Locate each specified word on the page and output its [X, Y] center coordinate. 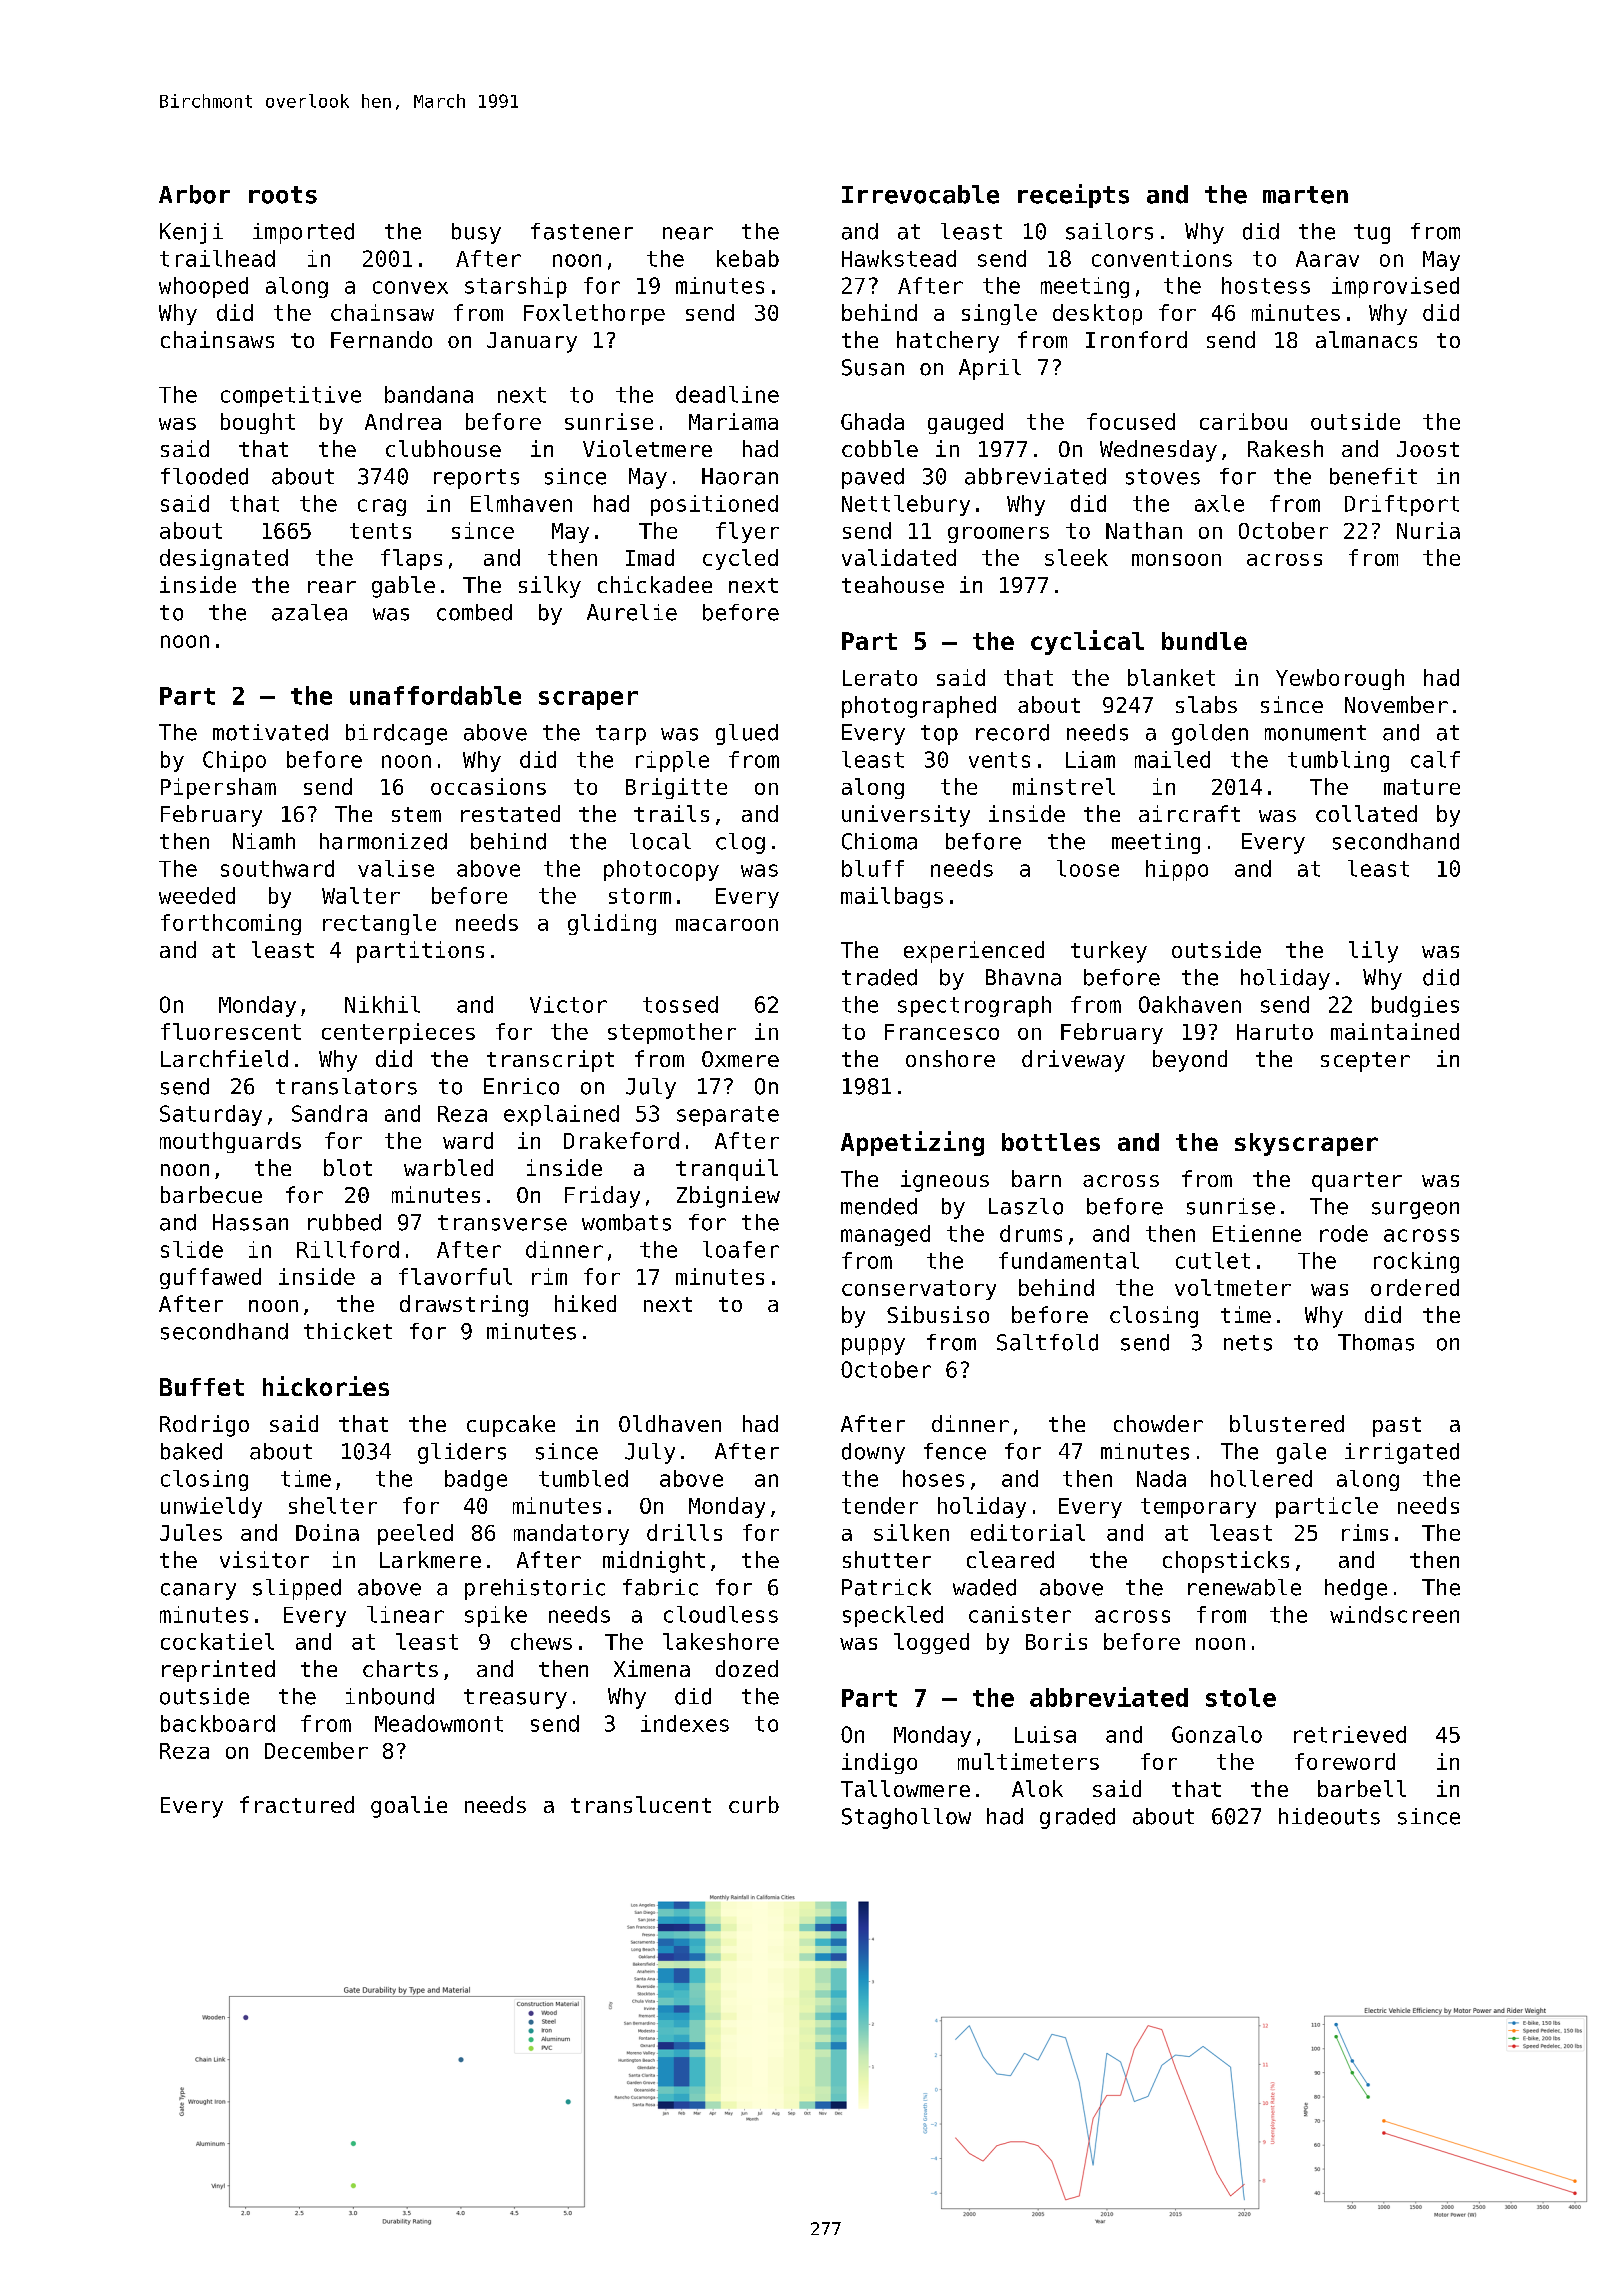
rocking [1416, 1262]
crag [382, 507]
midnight [654, 1562]
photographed [919, 707]
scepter [1365, 1062]
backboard [218, 1723]
